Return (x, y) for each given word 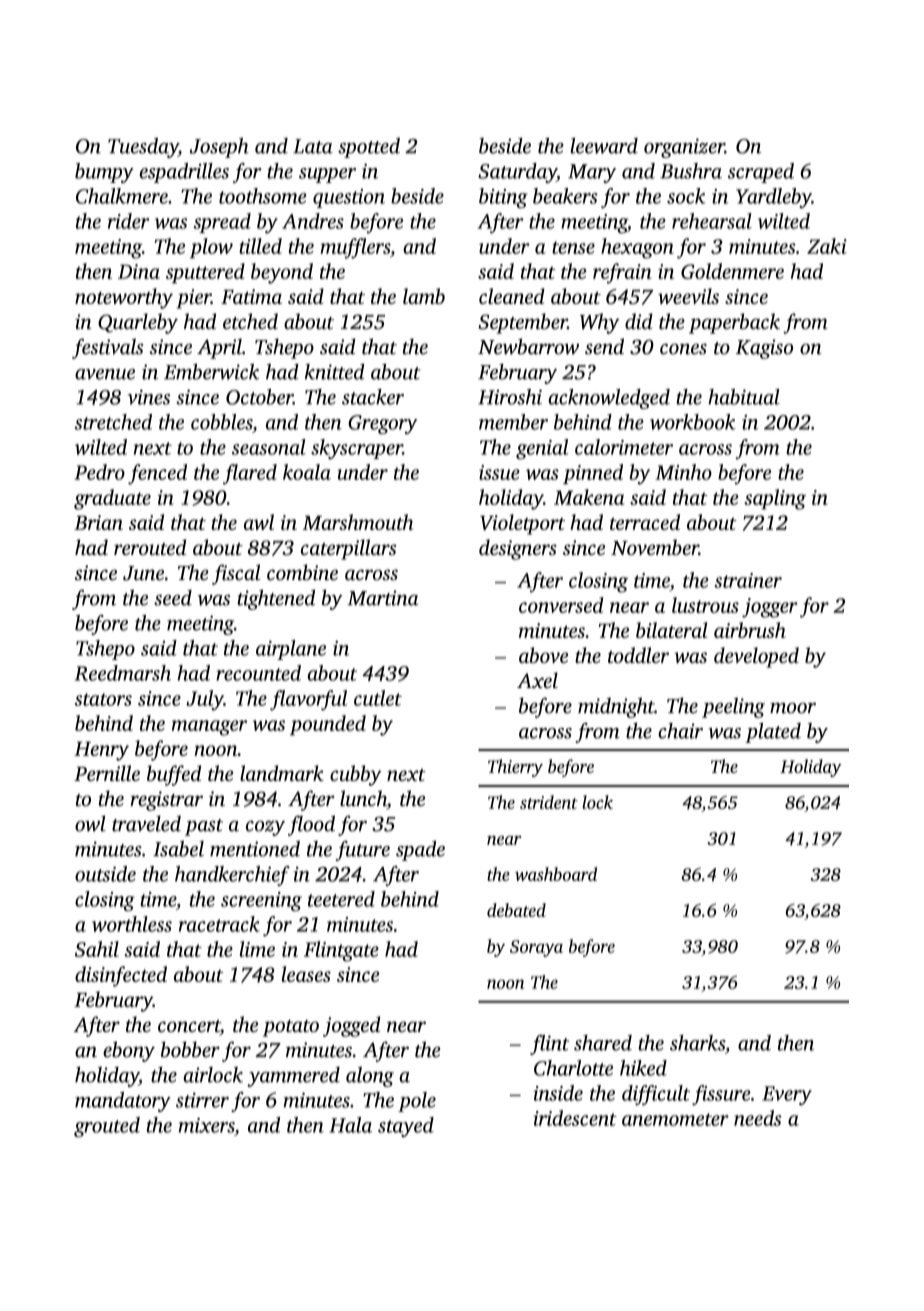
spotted (369, 148)
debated (516, 910)
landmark (282, 773)
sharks (697, 1043)
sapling (775, 499)
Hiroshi (510, 397)
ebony (129, 1051)
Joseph (219, 148)
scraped (761, 173)
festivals (107, 348)
